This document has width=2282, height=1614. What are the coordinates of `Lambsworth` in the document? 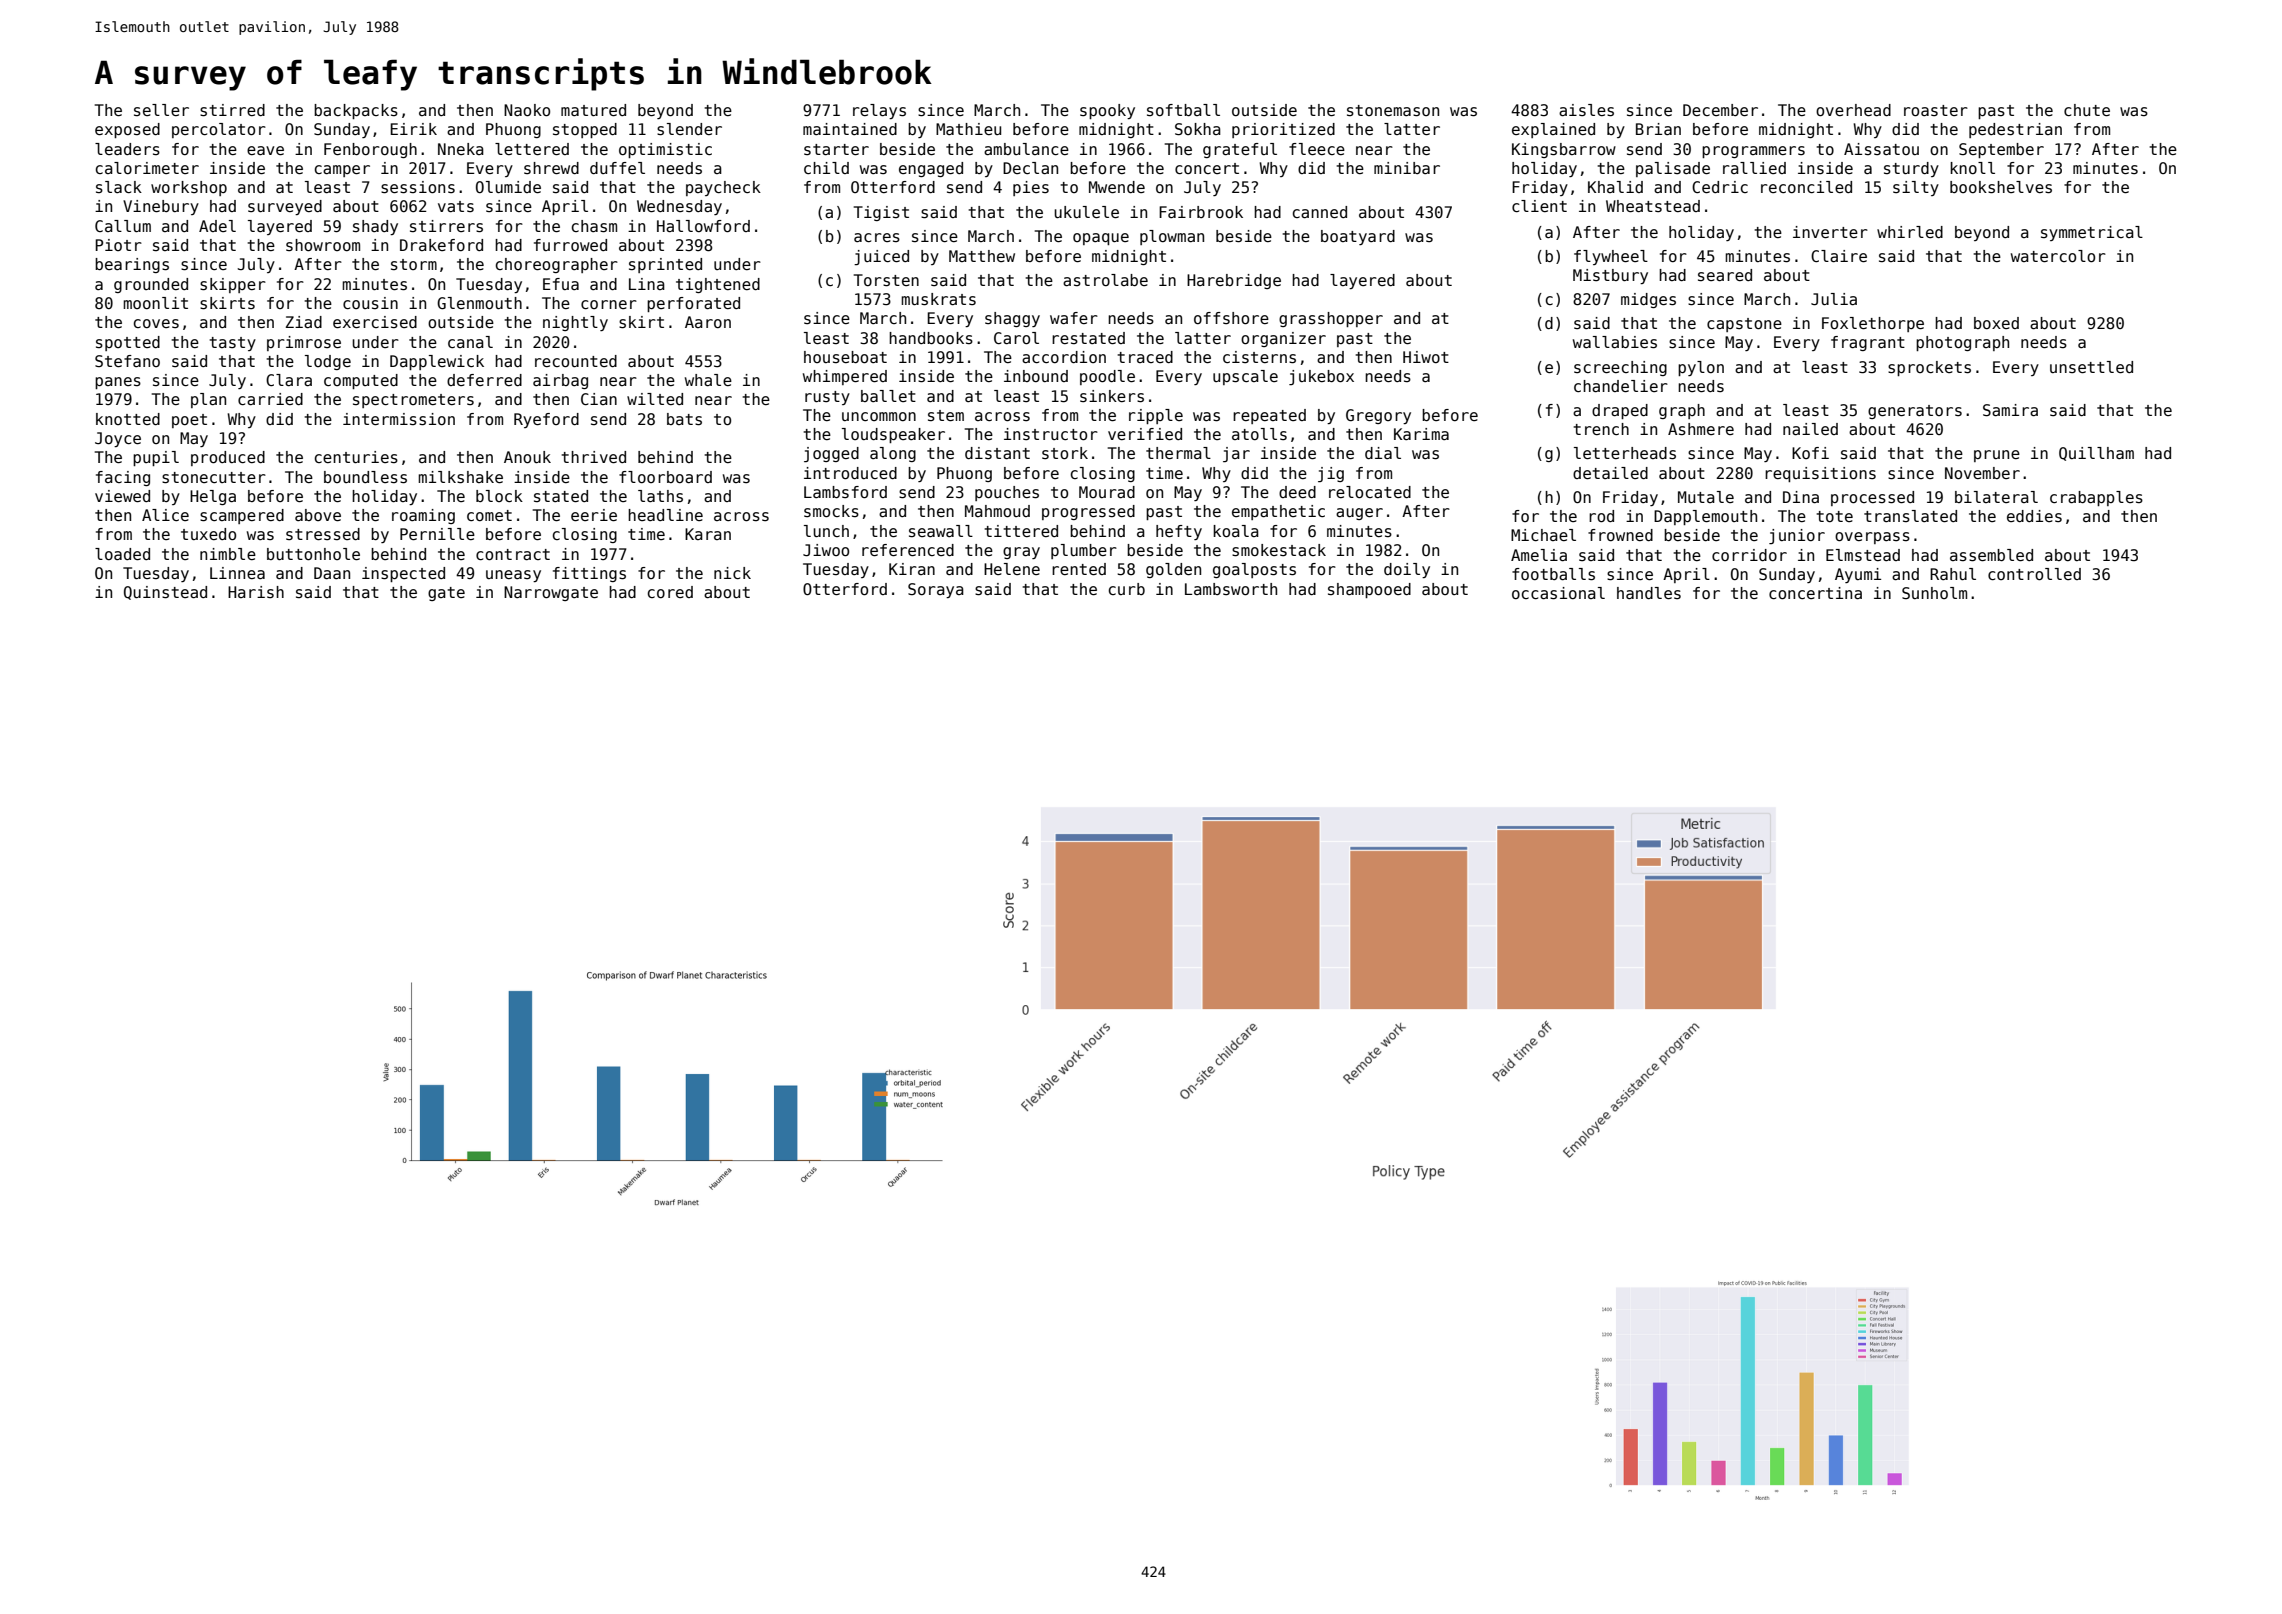 It's located at (1231, 589).
